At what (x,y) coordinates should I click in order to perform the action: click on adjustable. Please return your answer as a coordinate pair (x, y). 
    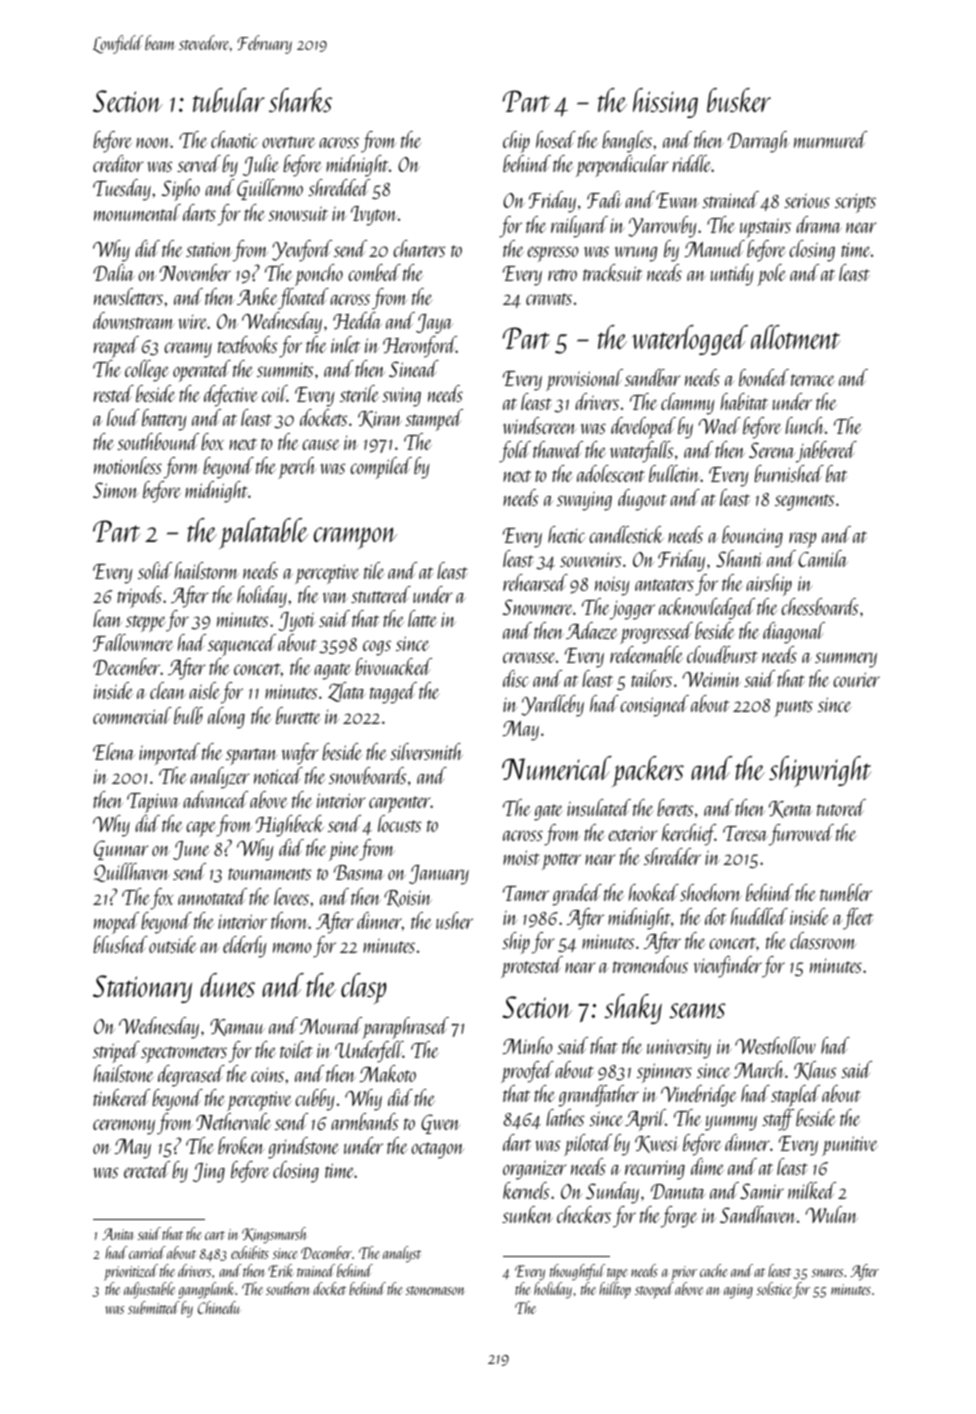
    Looking at the image, I should click on (149, 1290).
